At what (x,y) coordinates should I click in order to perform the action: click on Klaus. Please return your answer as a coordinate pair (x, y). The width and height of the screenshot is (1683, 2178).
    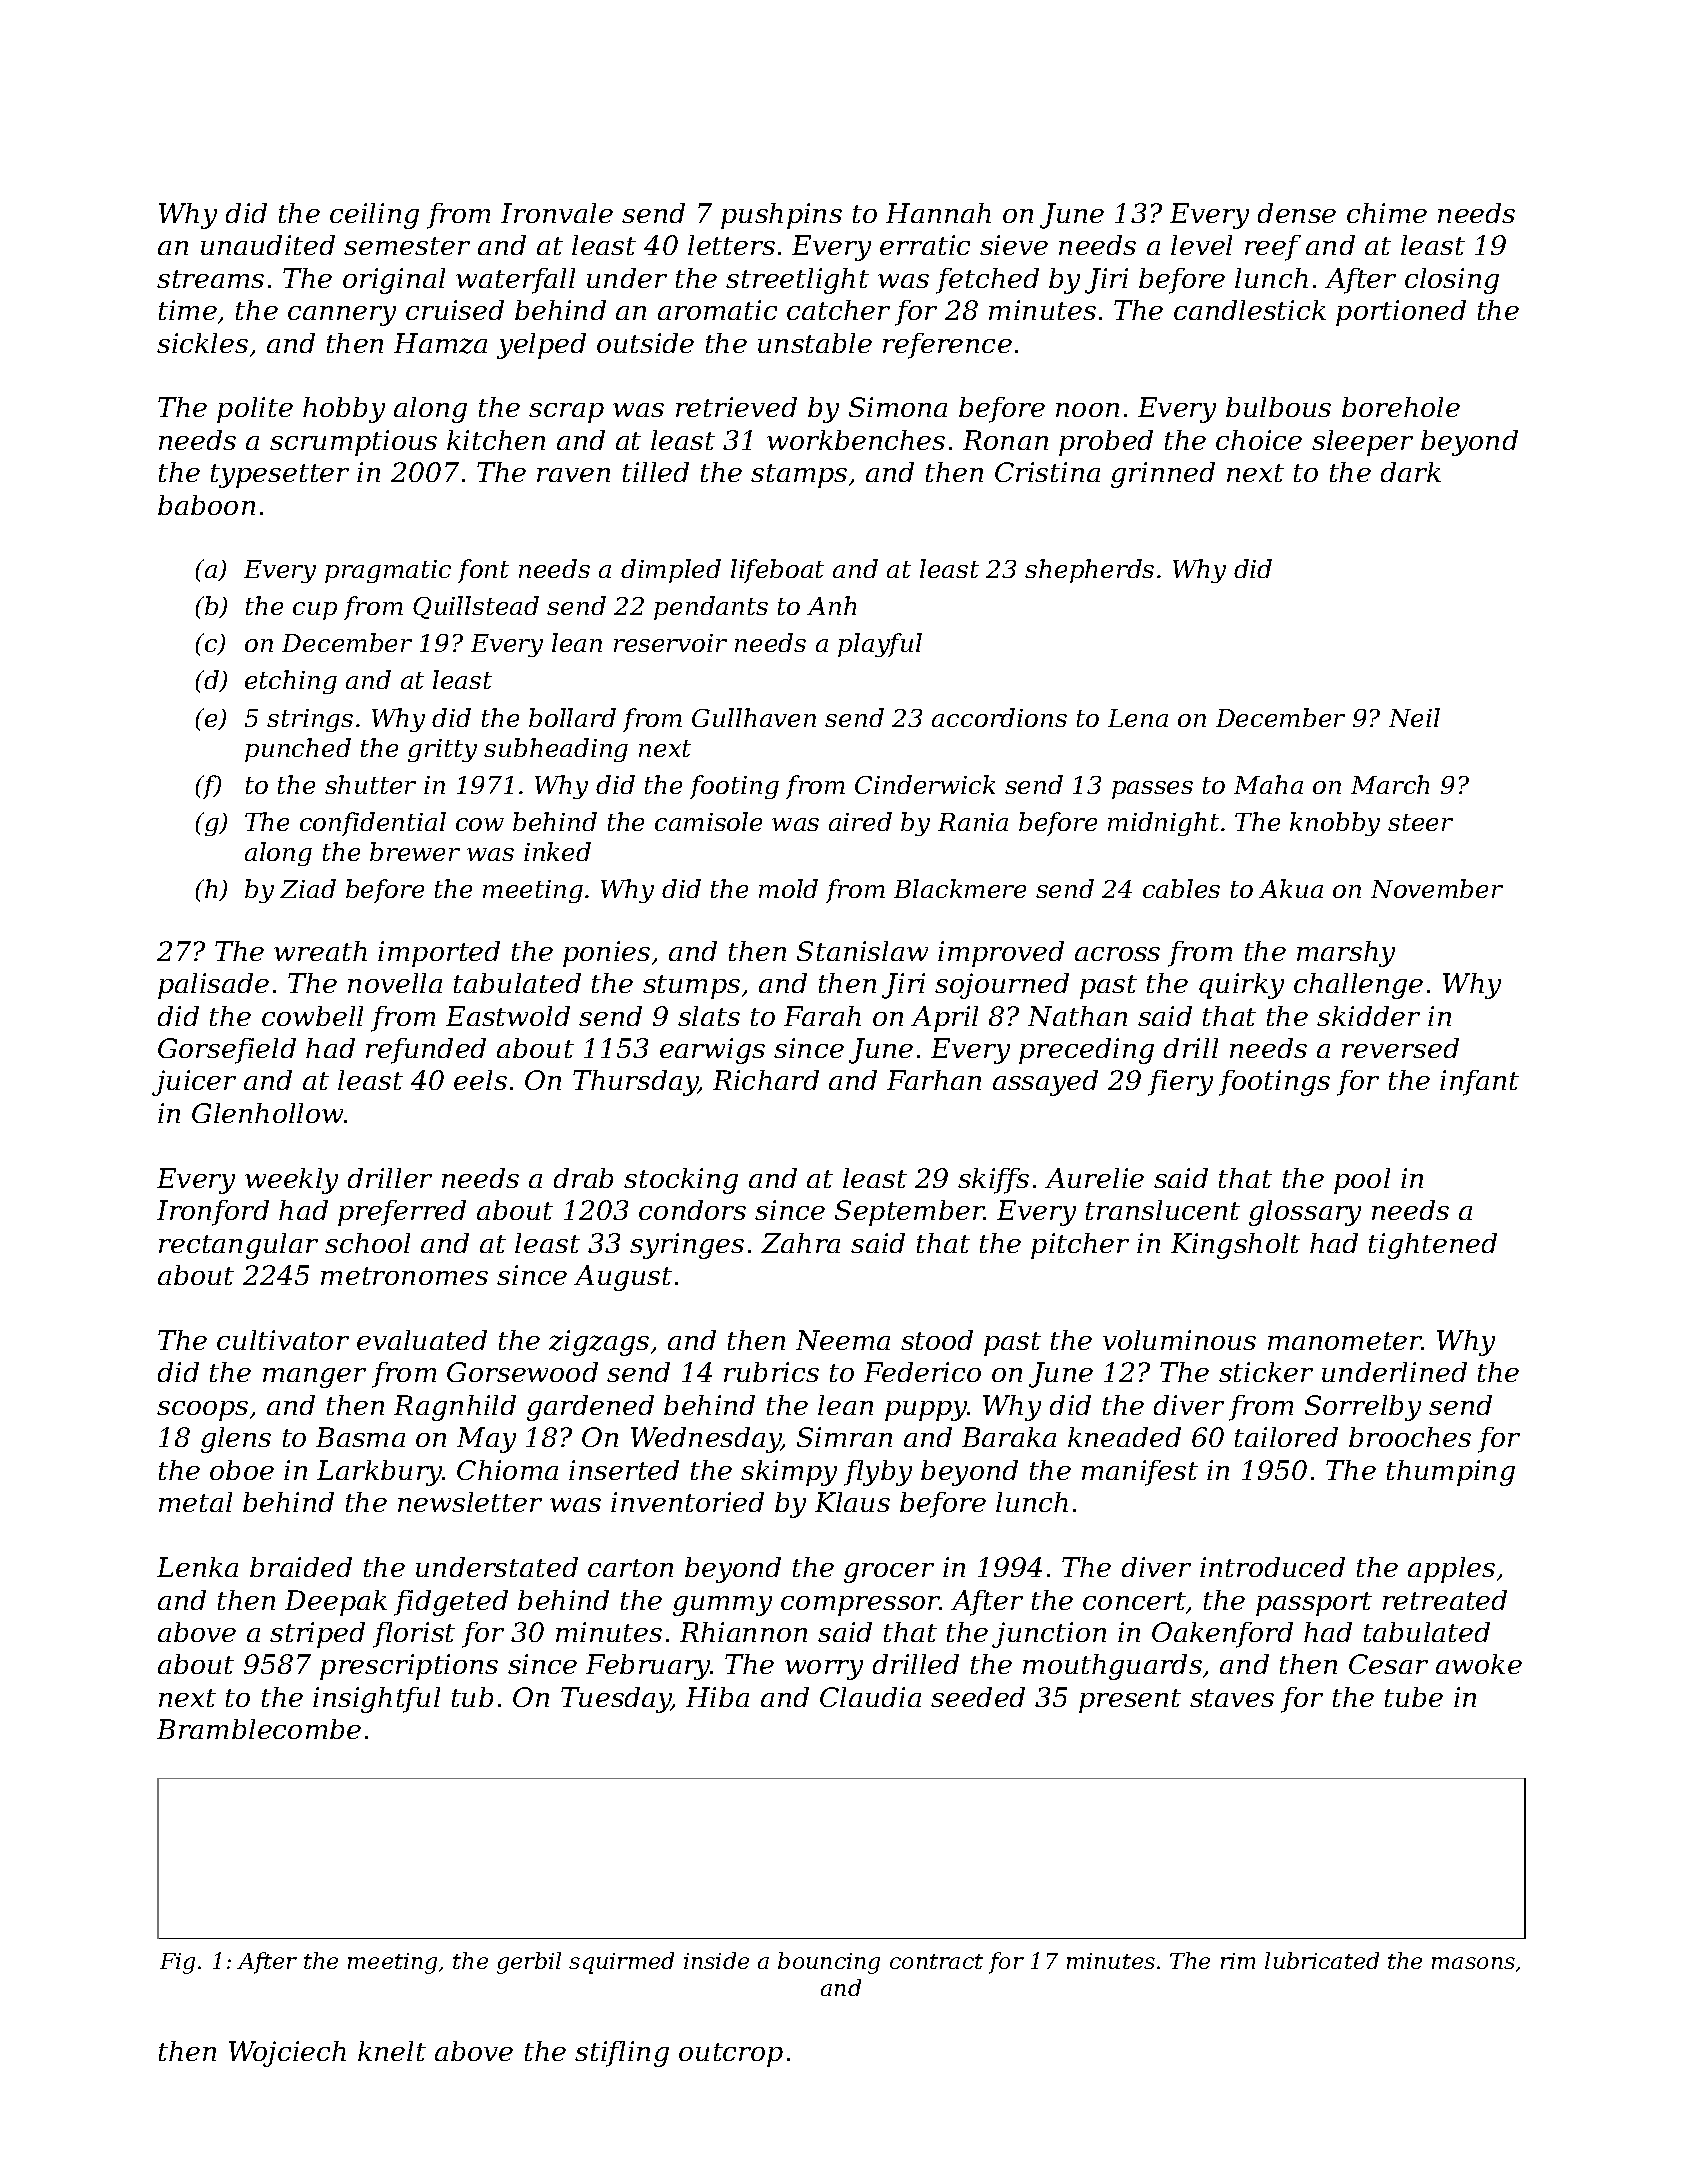
    Looking at the image, I should click on (852, 1502).
